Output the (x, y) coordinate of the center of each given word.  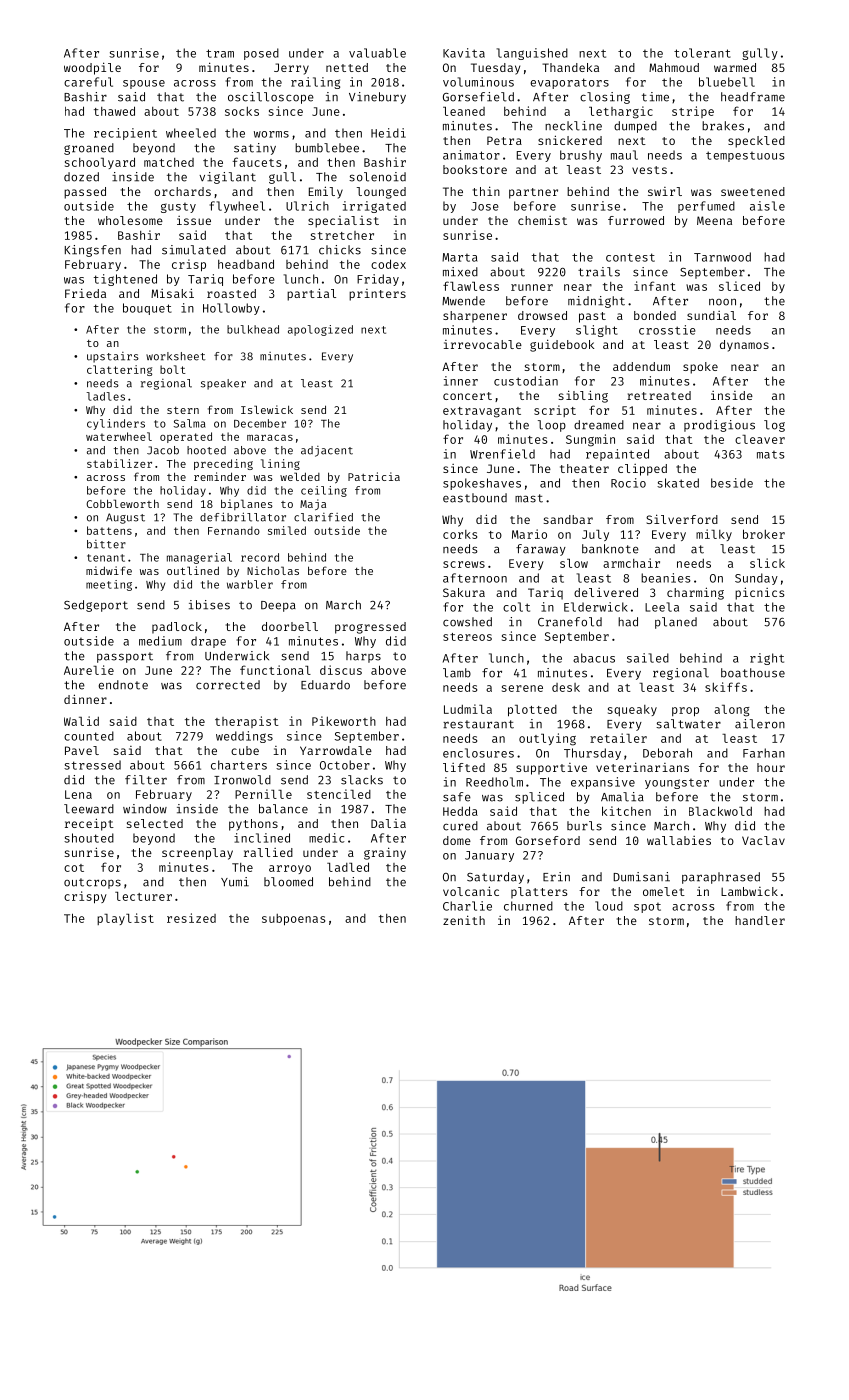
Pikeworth (344, 721)
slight (597, 331)
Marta (460, 257)
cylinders (116, 424)
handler (760, 920)
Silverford (682, 519)
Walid (81, 721)
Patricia (374, 476)
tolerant (702, 53)
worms (271, 134)
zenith (464, 920)
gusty (178, 208)
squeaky (632, 710)
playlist (125, 919)
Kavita (464, 53)
